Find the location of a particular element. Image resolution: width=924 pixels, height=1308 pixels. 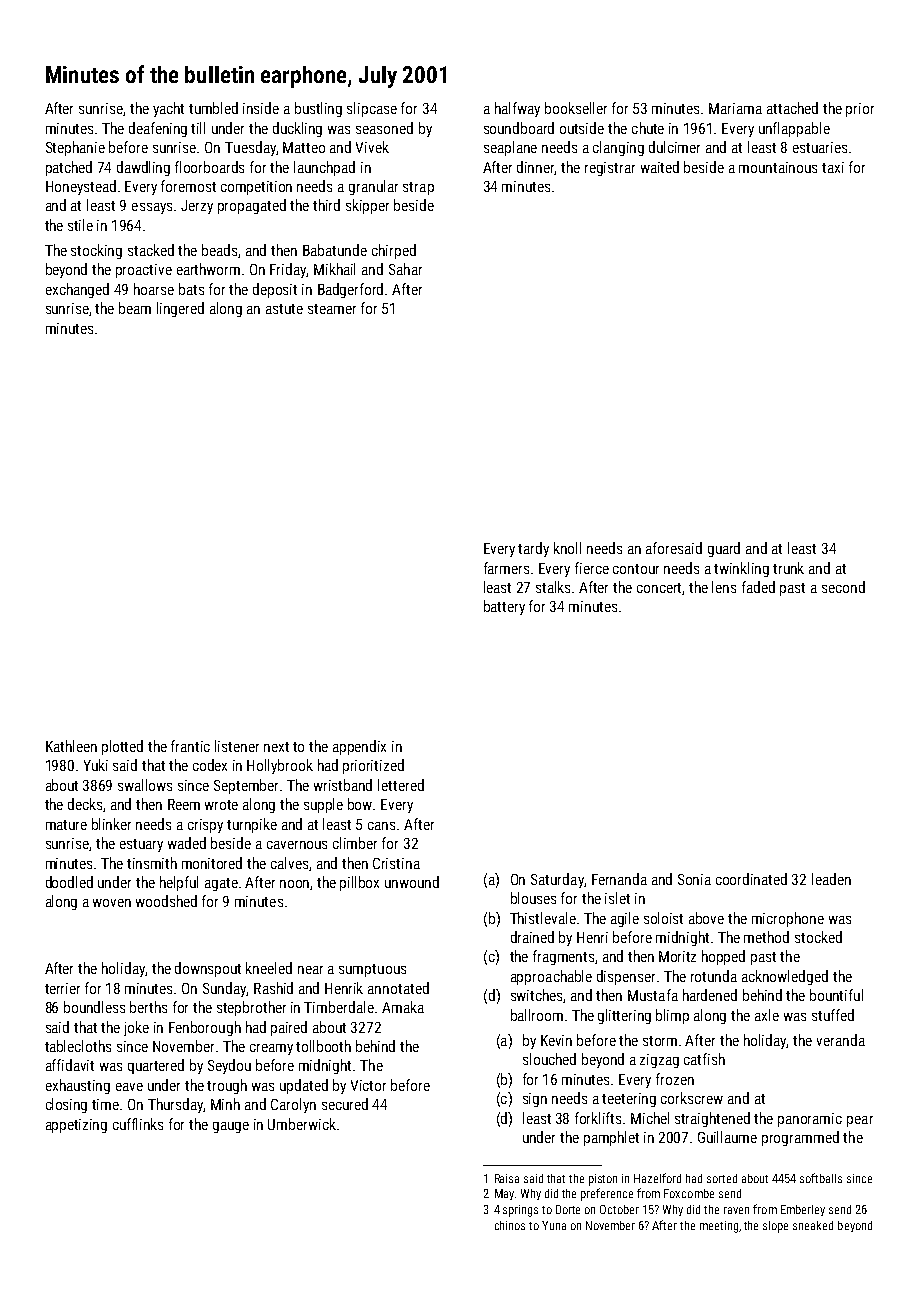

yacht is located at coordinates (168, 109).
